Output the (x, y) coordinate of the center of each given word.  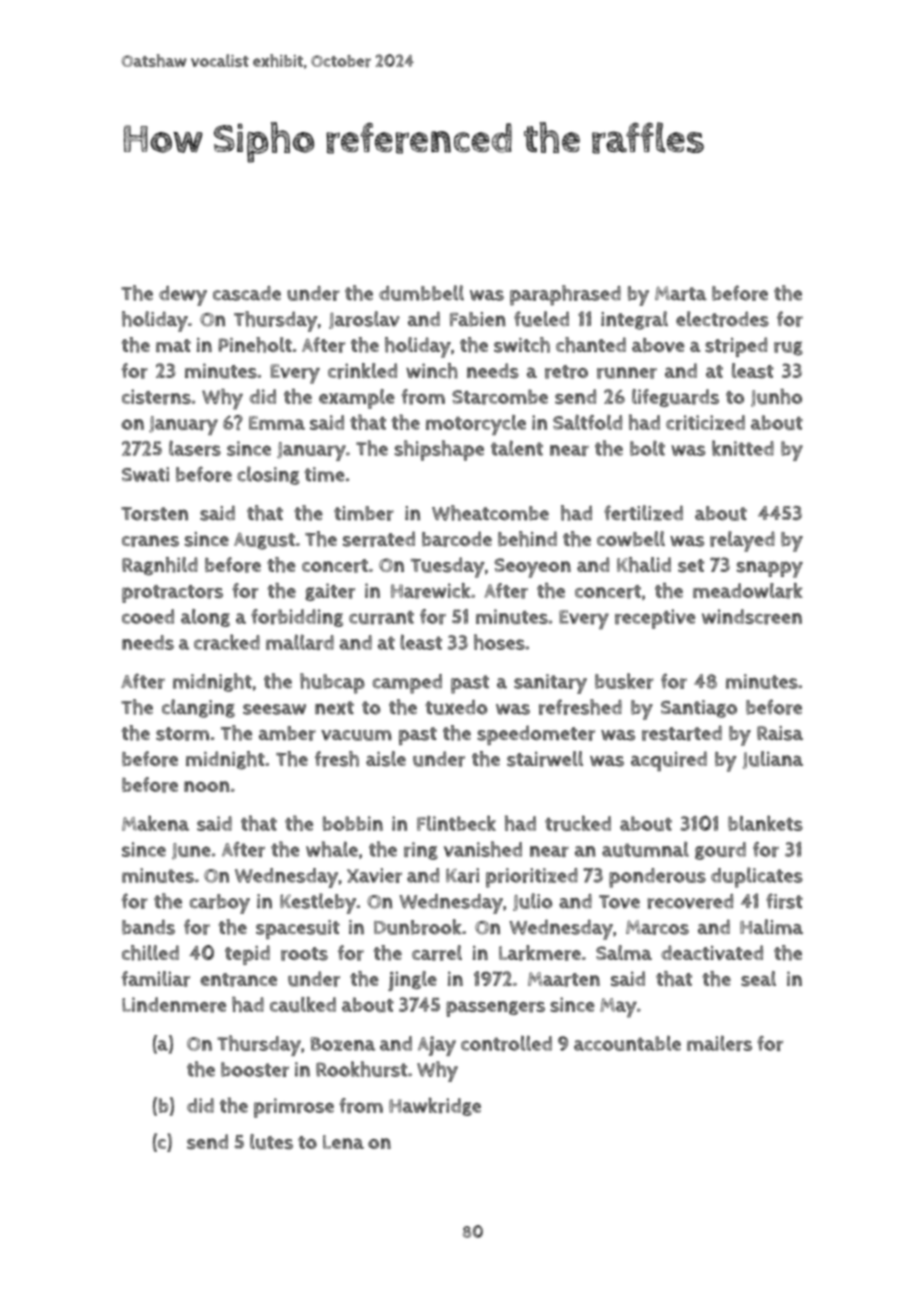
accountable (627, 1043)
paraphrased (565, 295)
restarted (682, 733)
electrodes (722, 319)
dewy (183, 296)
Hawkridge (435, 1106)
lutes (271, 1142)
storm (182, 734)
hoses (499, 642)
